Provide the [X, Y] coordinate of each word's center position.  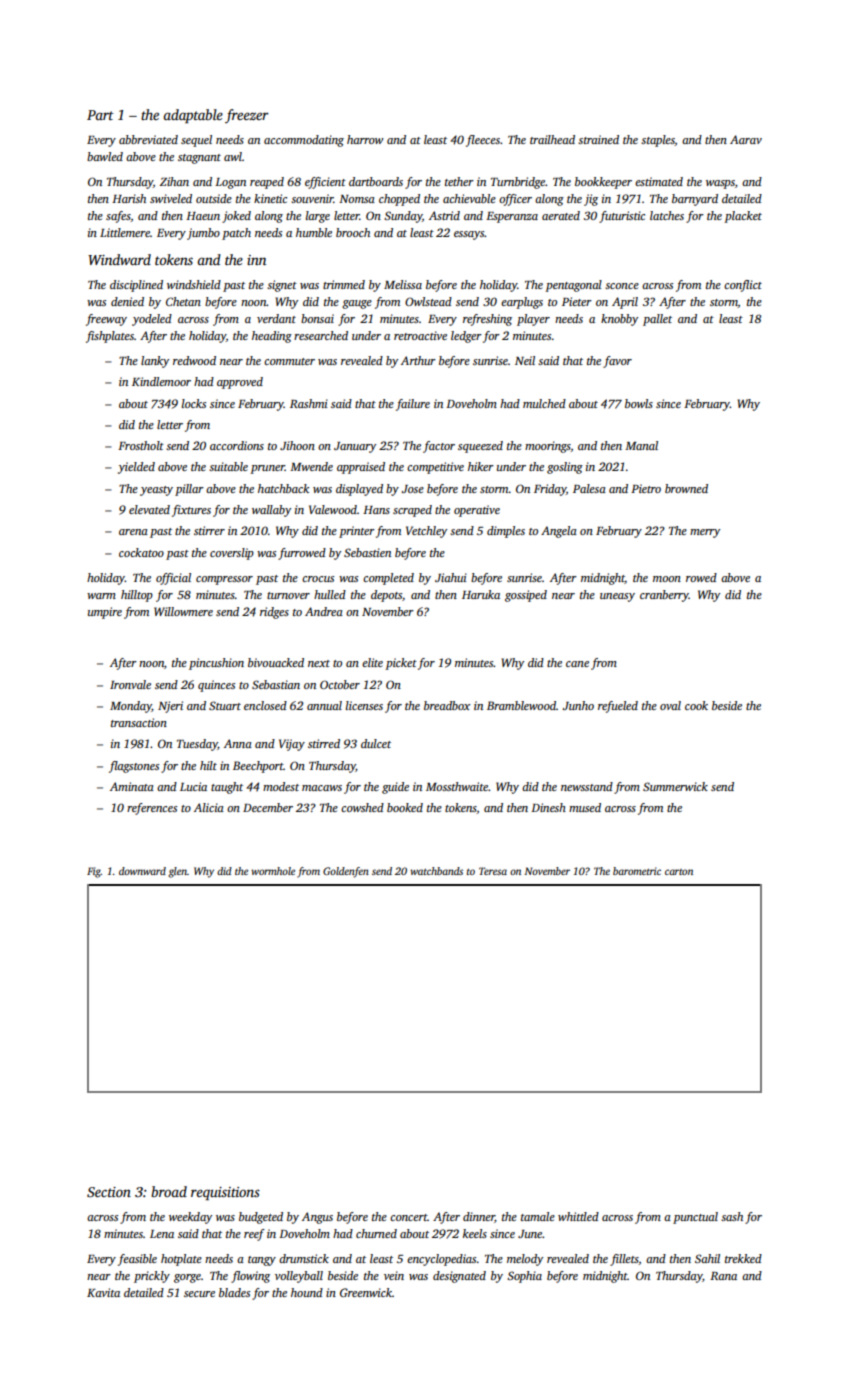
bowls [639, 403]
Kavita [103, 1292]
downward [142, 871]
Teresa [493, 871]
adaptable [193, 116]
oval [670, 705]
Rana [723, 1276]
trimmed [344, 284]
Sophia [524, 1277]
